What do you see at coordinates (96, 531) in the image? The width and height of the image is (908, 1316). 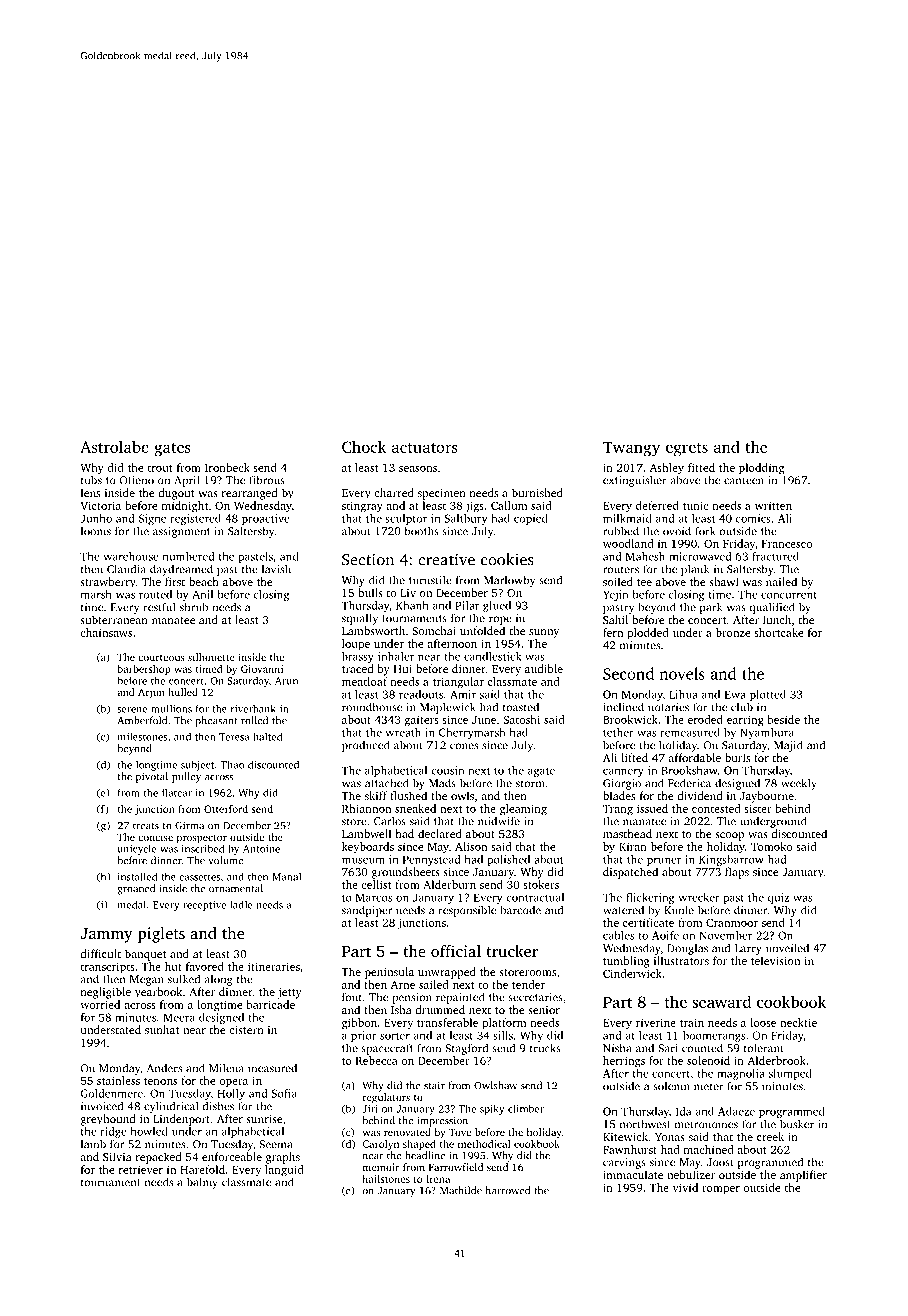 I see `looms` at bounding box center [96, 531].
